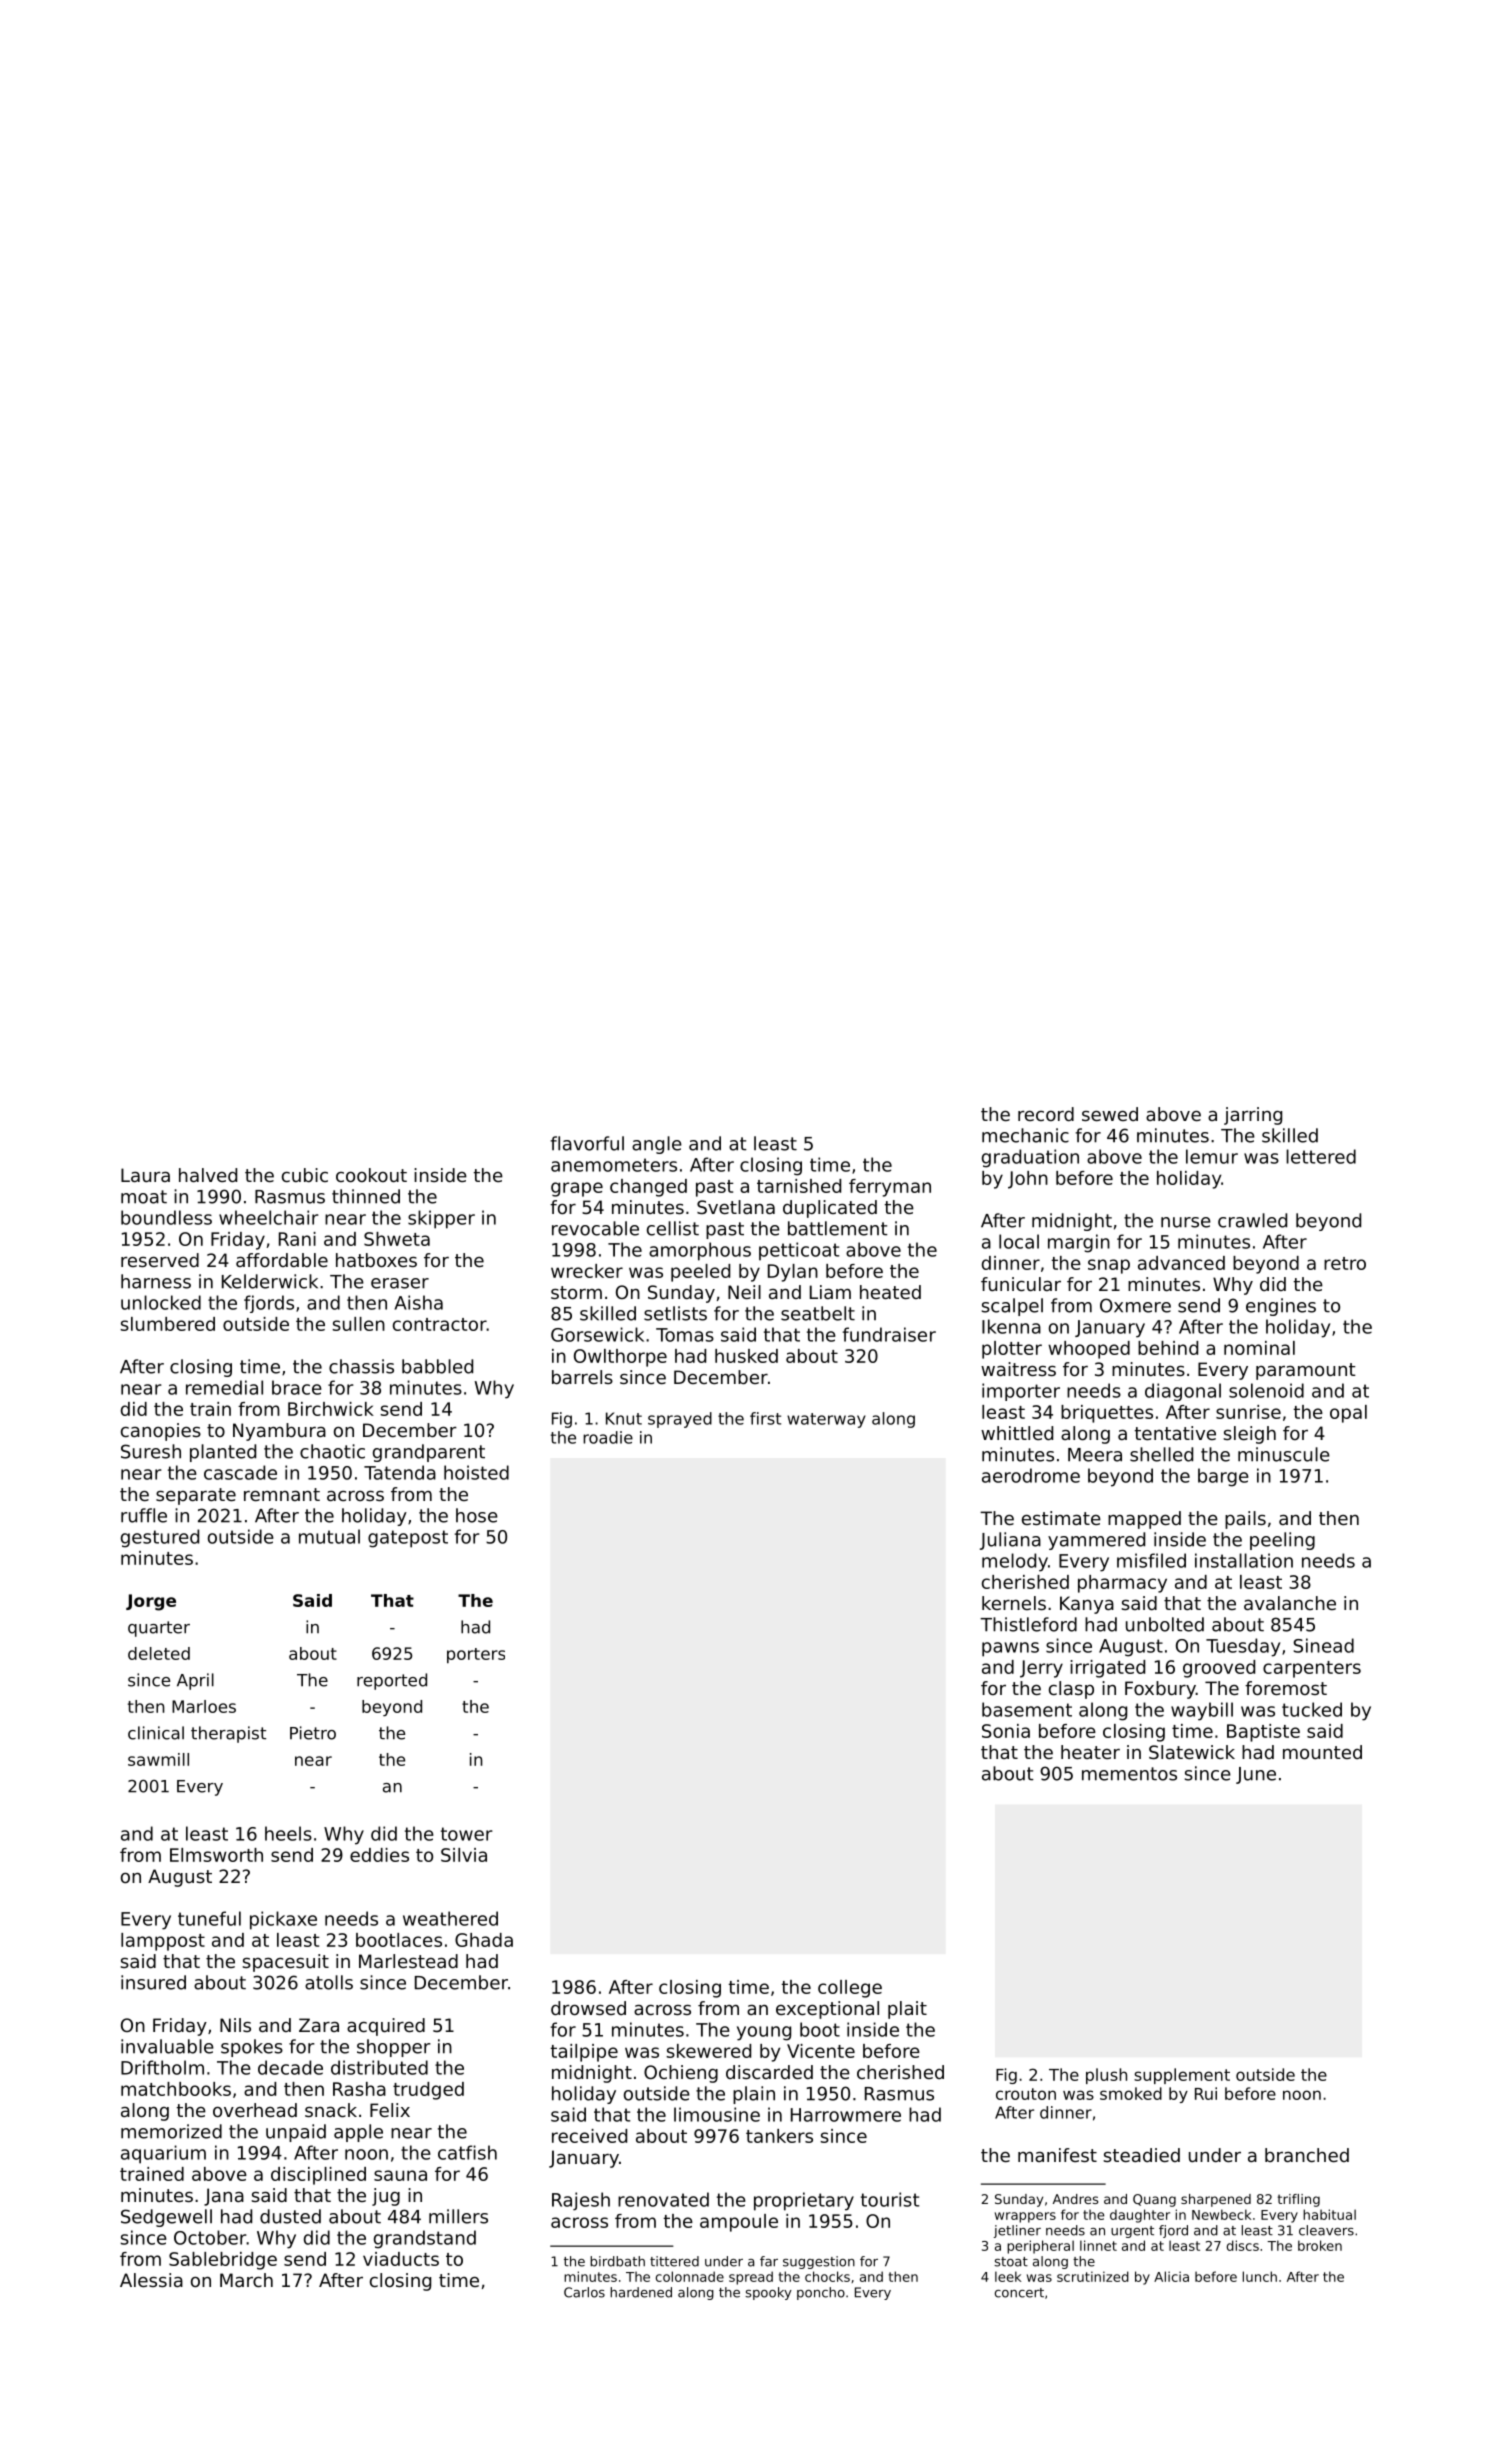 This screenshot has height=2464, width=1496. What do you see at coordinates (216, 1855) in the screenshot?
I see `Elmsworth` at bounding box center [216, 1855].
